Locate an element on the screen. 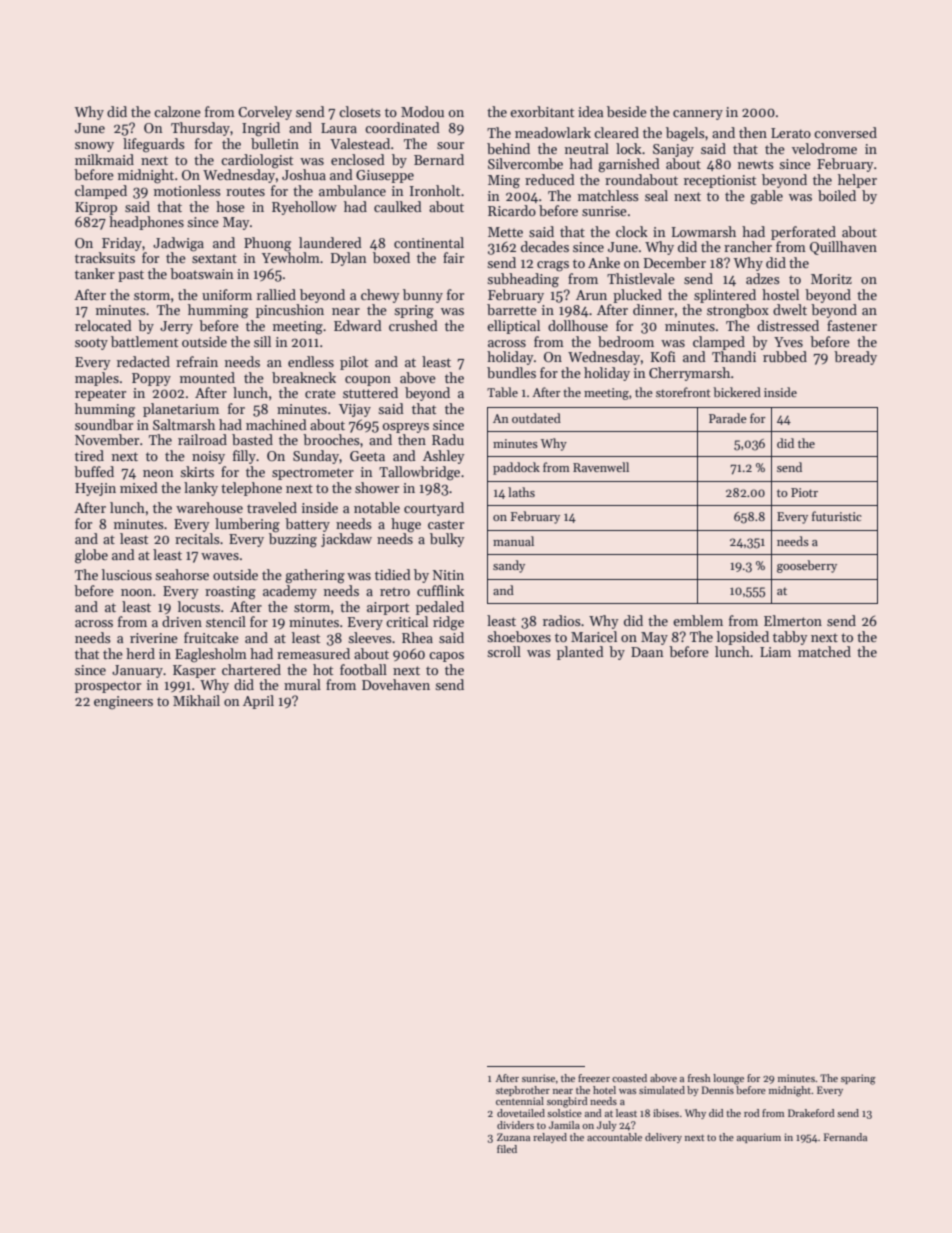 The image size is (952, 1233). Liam is located at coordinates (775, 652).
